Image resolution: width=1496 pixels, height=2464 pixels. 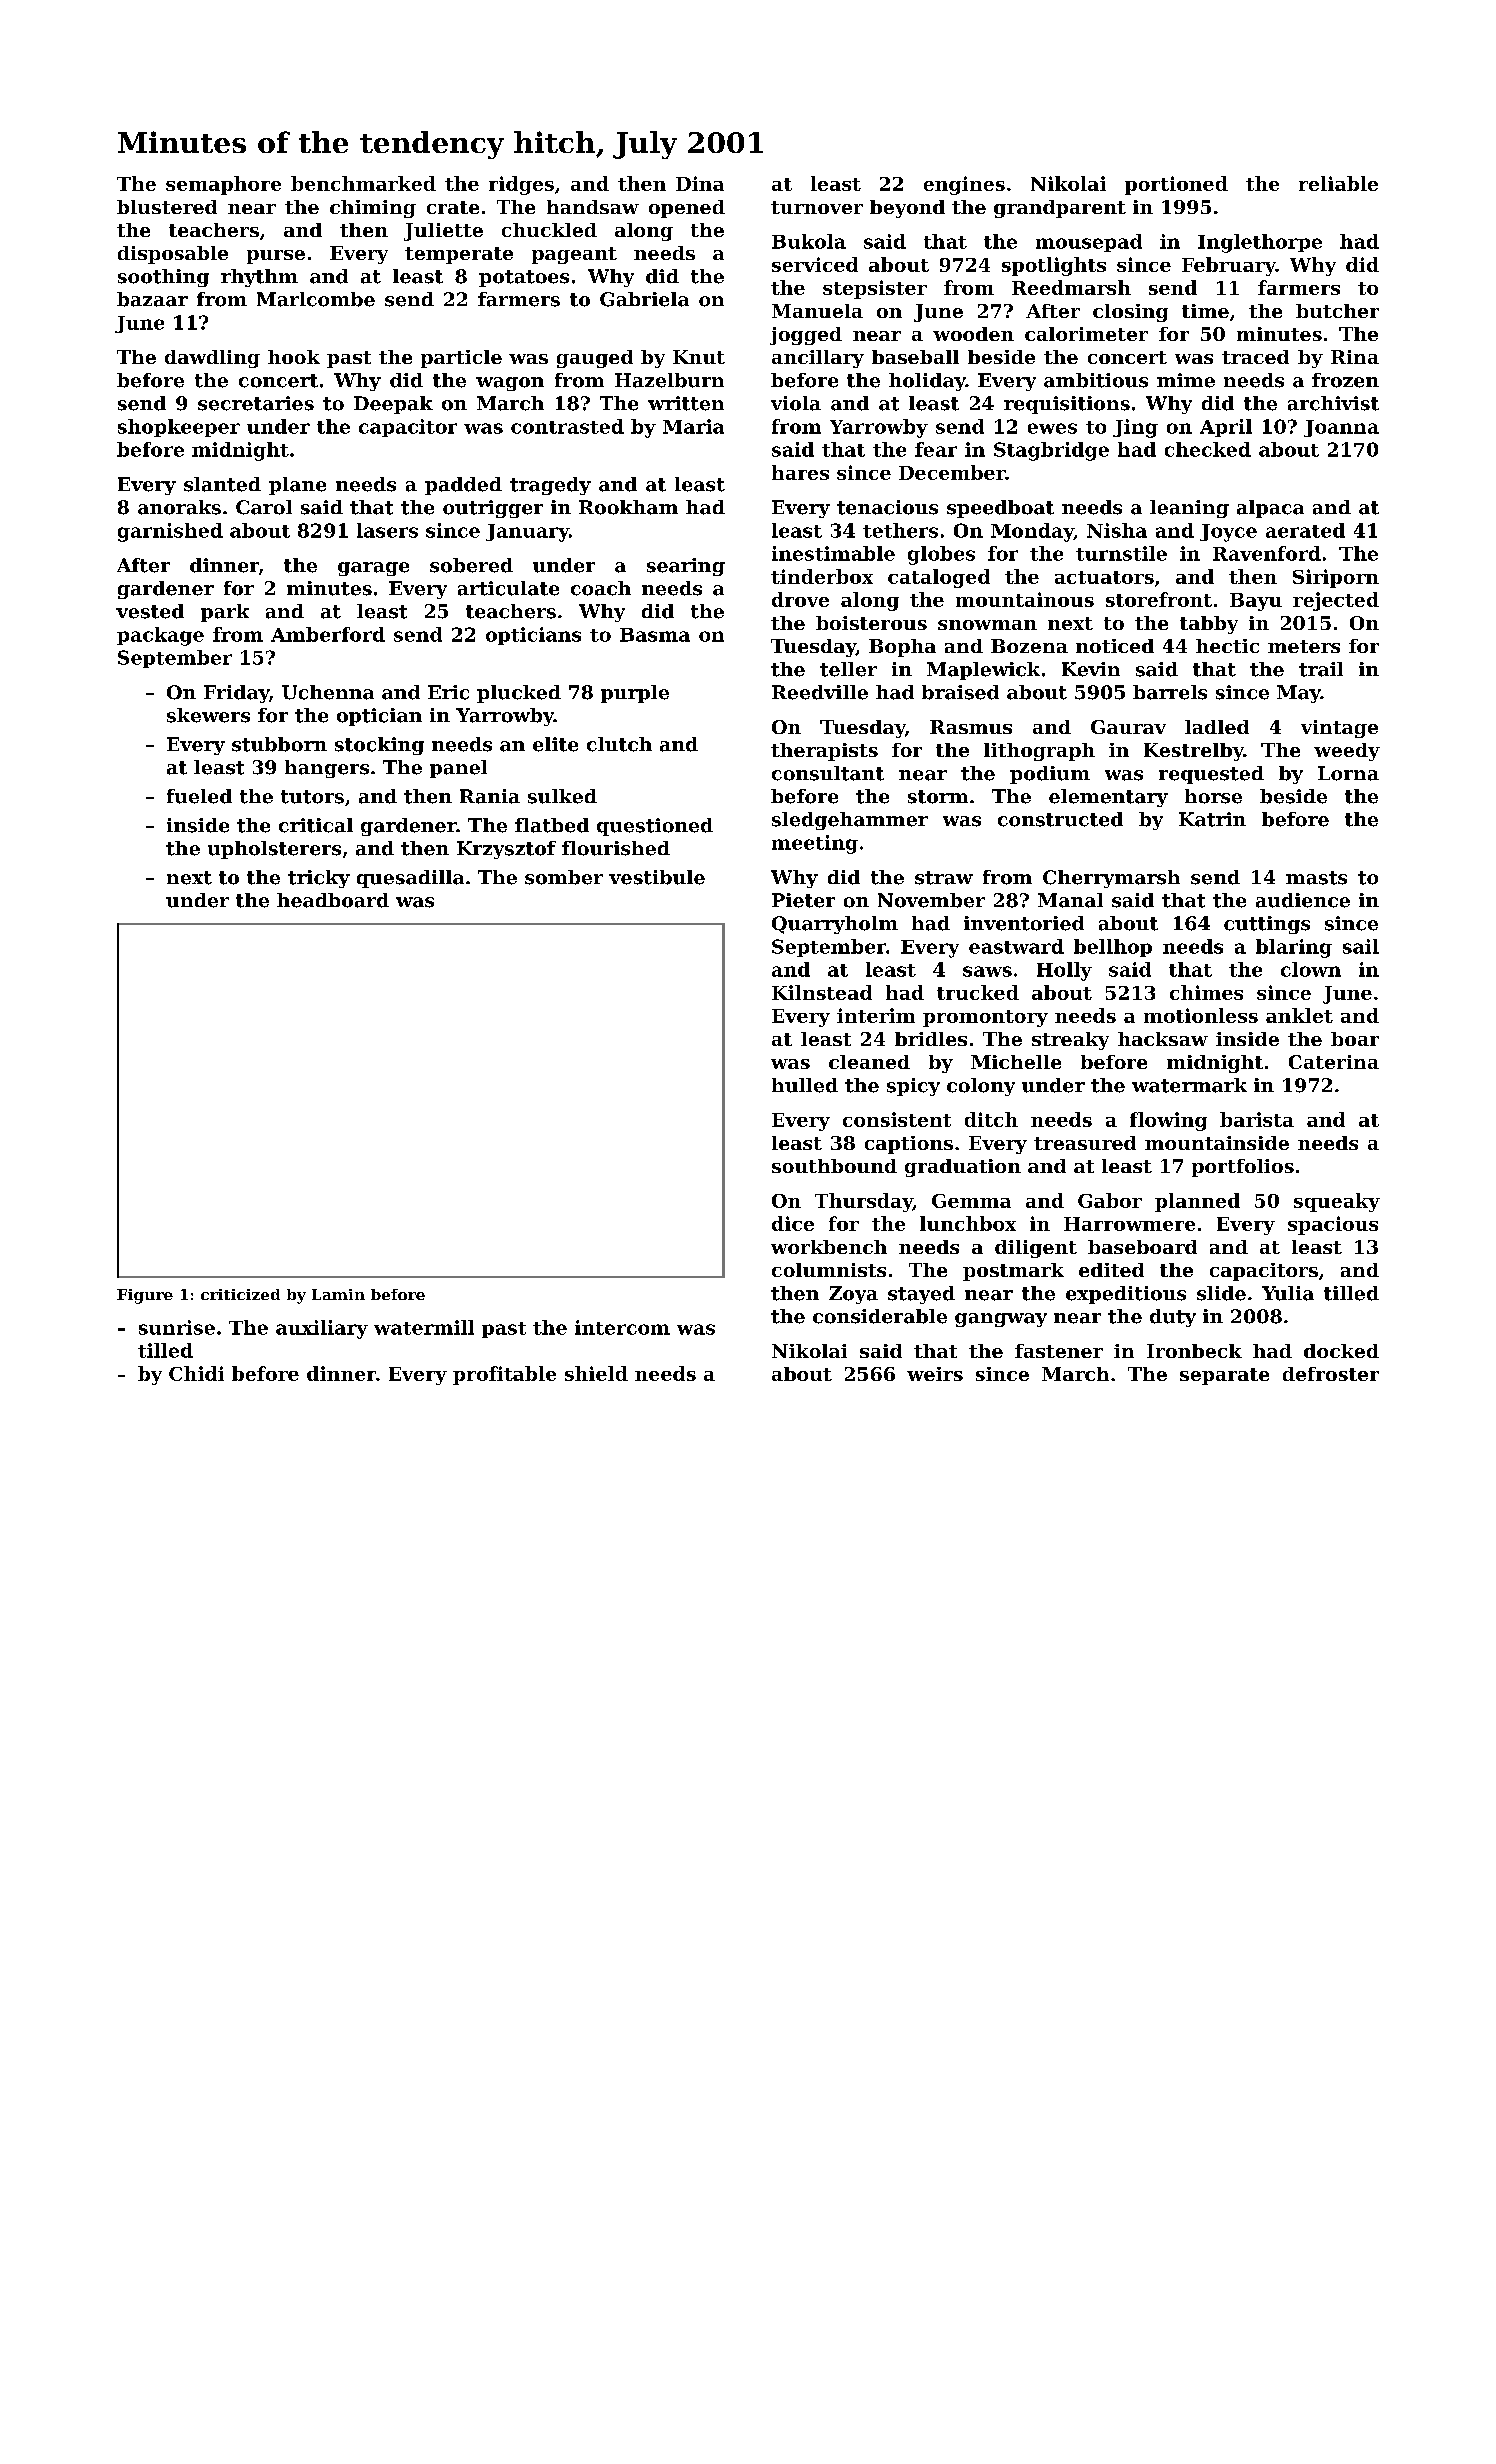 What do you see at coordinates (1135, 428) in the screenshot?
I see `Jing` at bounding box center [1135, 428].
